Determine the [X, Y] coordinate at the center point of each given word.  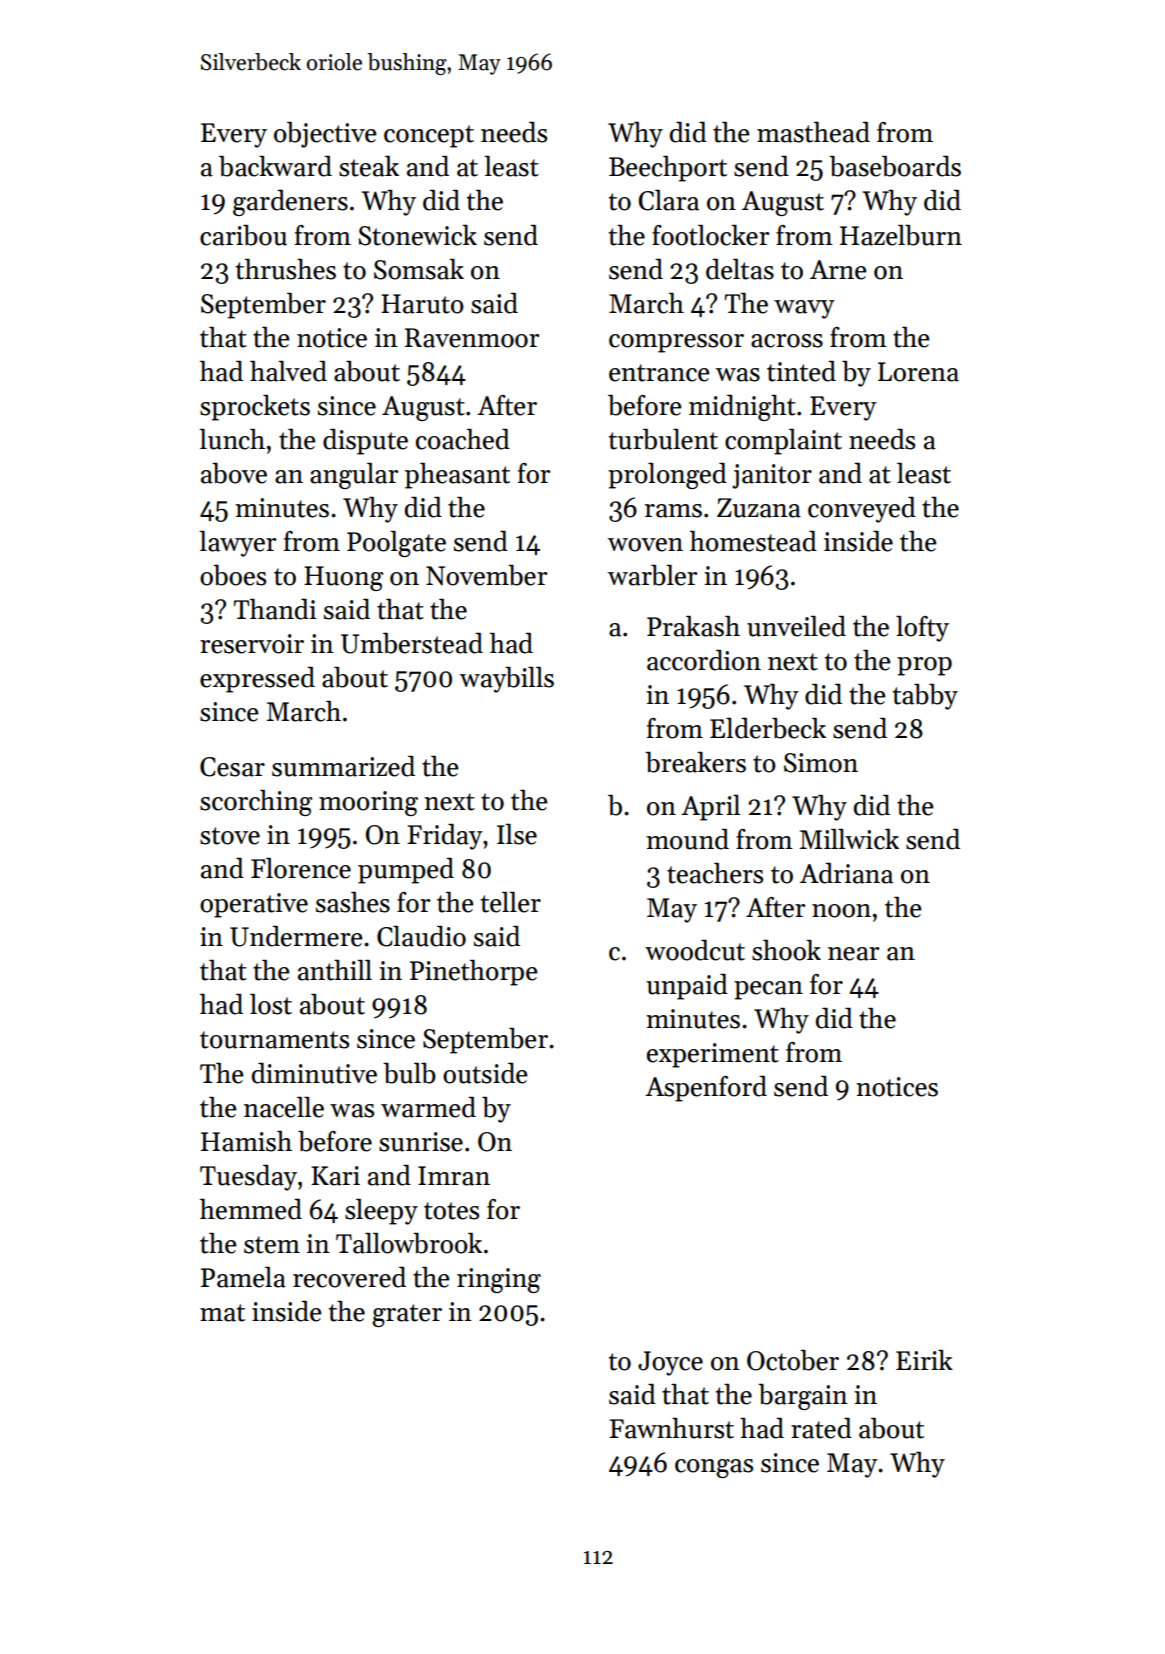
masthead [813, 132]
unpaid [687, 987]
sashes [353, 902]
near [853, 954]
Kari [335, 1176]
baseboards [895, 166]
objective [325, 135]
